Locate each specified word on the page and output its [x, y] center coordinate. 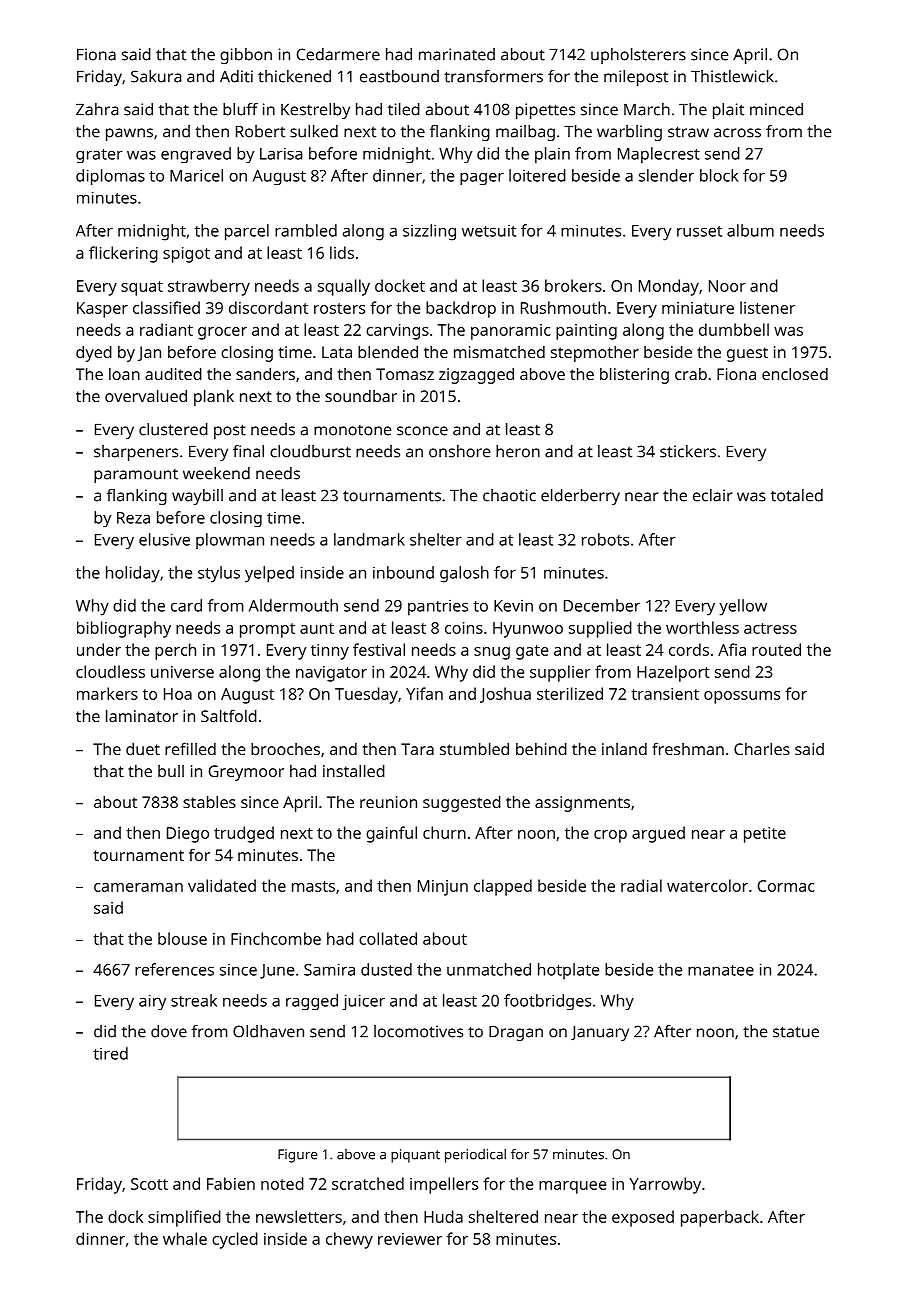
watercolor [707, 885]
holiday [133, 574]
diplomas [110, 177]
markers [107, 693]
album [750, 230]
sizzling [429, 232]
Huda [443, 1216]
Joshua [505, 695]
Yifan [424, 693]
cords [689, 649]
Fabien [231, 1183]
